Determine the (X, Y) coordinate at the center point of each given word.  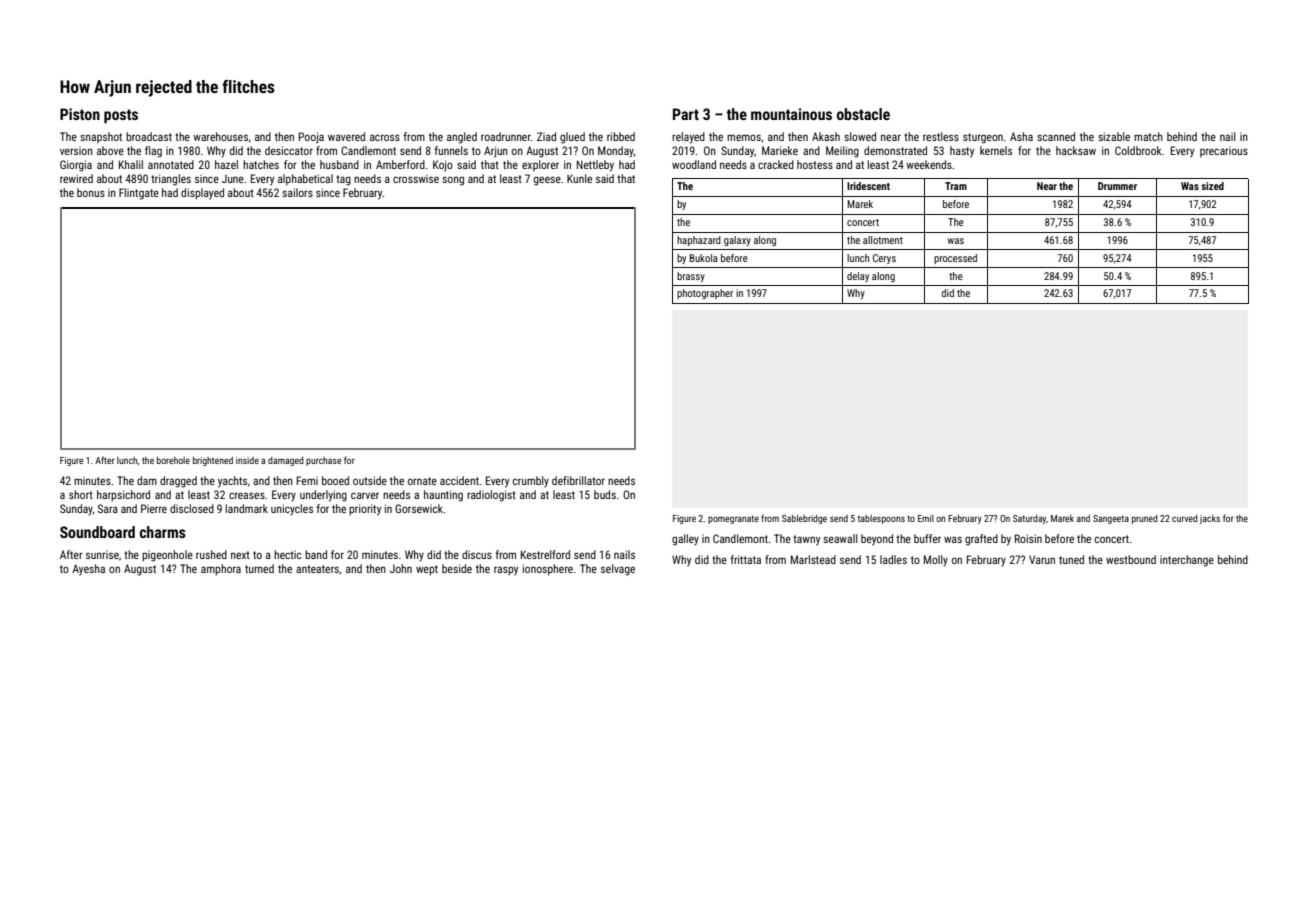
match (1148, 136)
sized (1212, 186)
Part (686, 114)
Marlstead (813, 559)
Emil (926, 518)
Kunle (579, 178)
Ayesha (88, 570)
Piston (80, 114)
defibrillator (578, 480)
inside (247, 460)
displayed (202, 194)
